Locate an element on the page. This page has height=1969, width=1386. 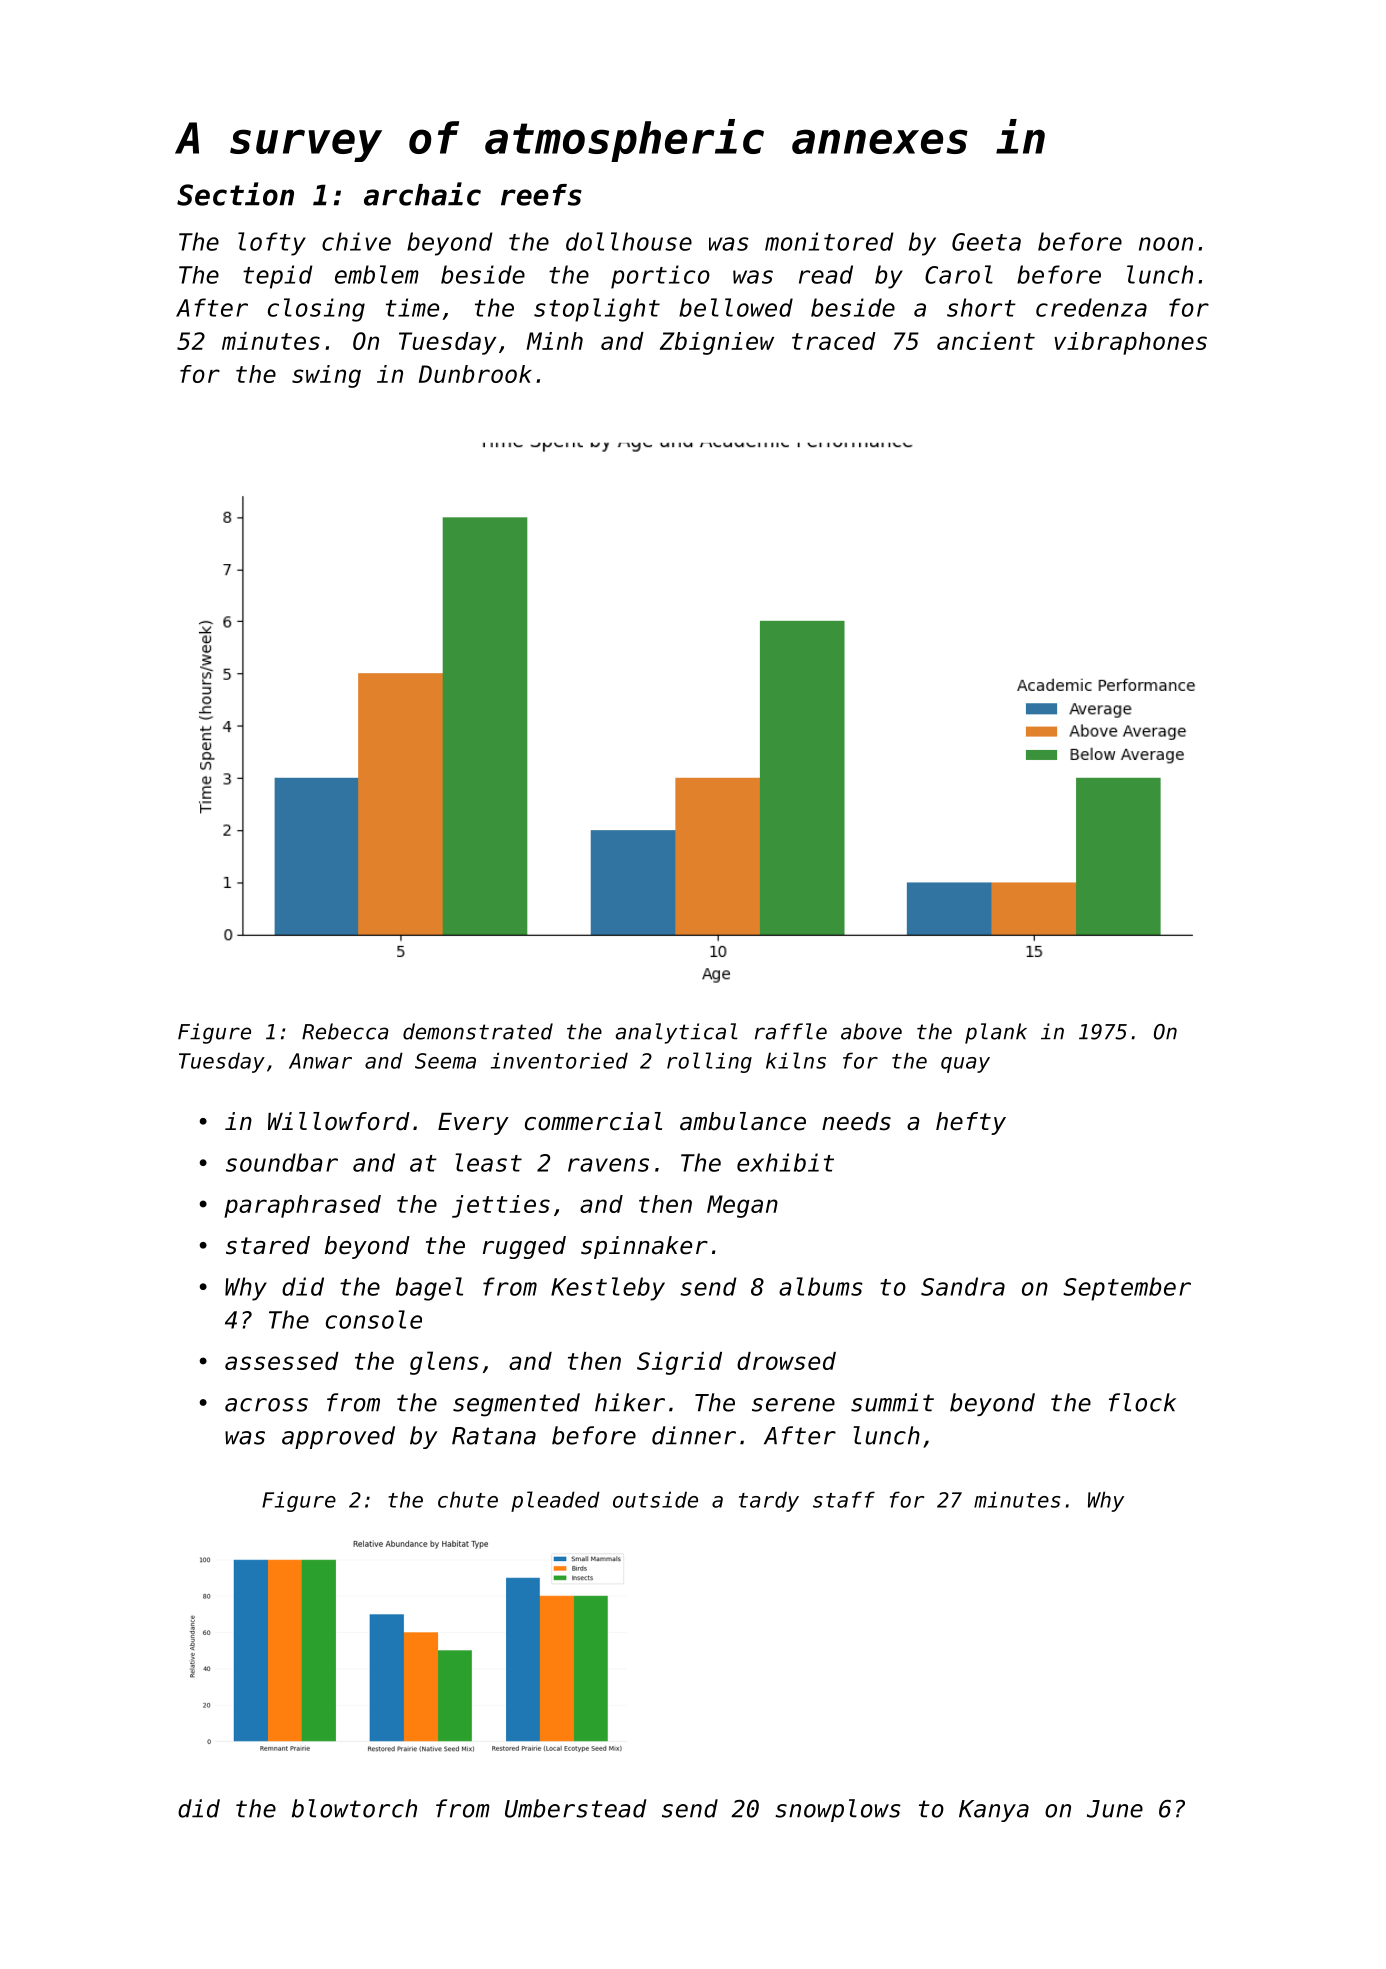
snowplows is located at coordinates (838, 1810).
